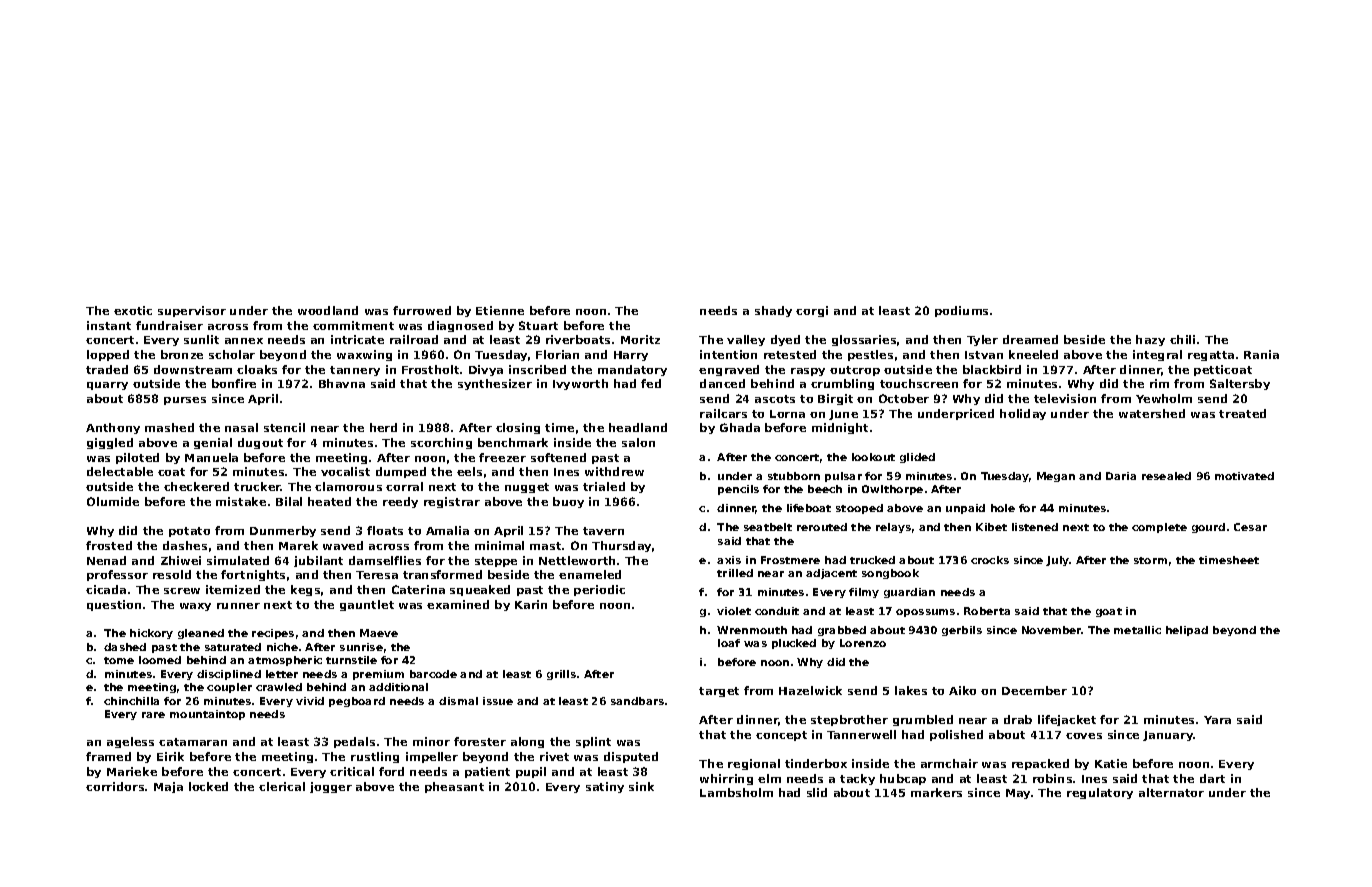  I want to click on November, so click(1052, 630).
